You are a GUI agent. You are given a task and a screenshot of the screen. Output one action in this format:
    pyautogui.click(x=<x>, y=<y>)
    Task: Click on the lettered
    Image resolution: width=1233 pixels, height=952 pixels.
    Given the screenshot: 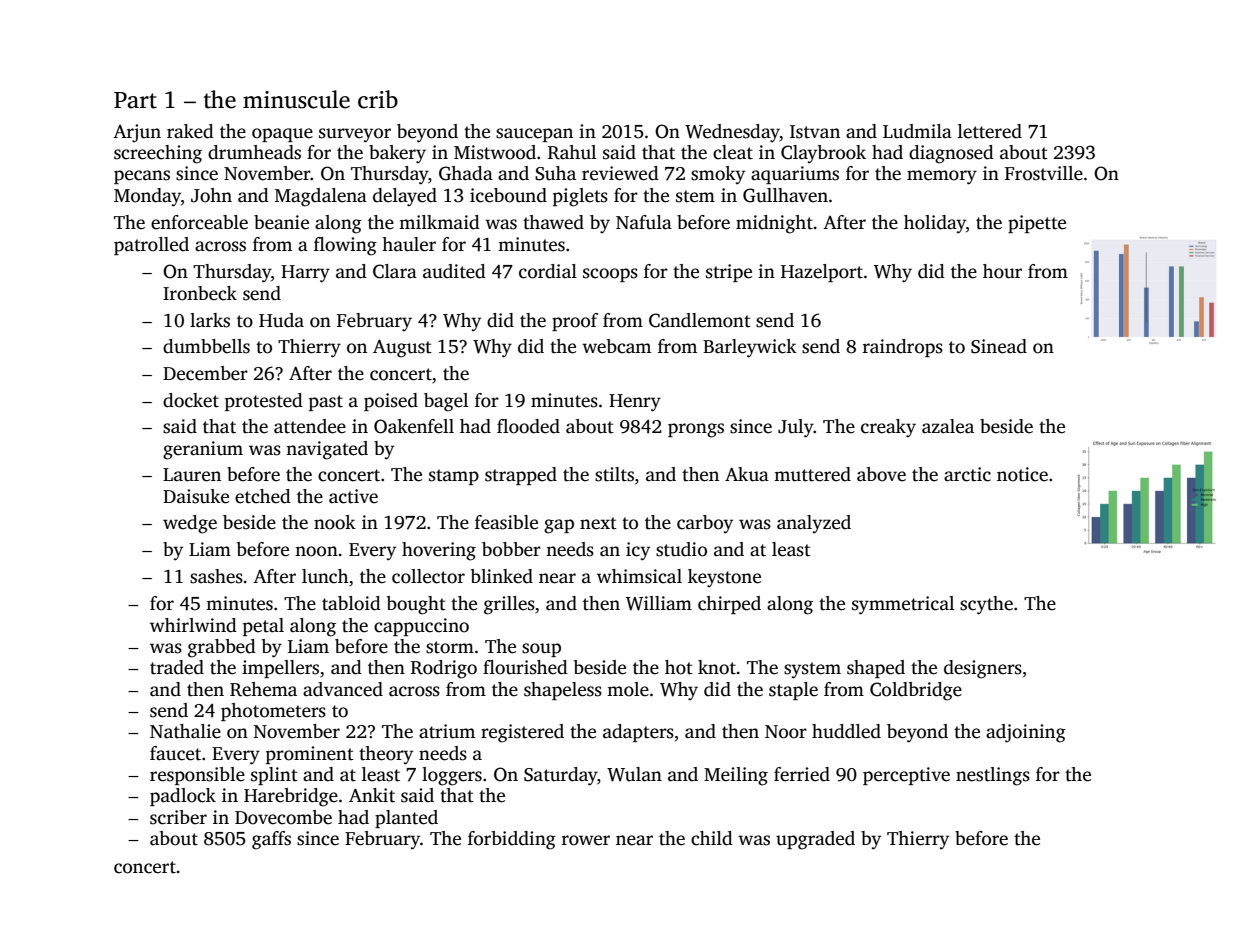 What is the action you would take?
    pyautogui.click(x=990, y=131)
